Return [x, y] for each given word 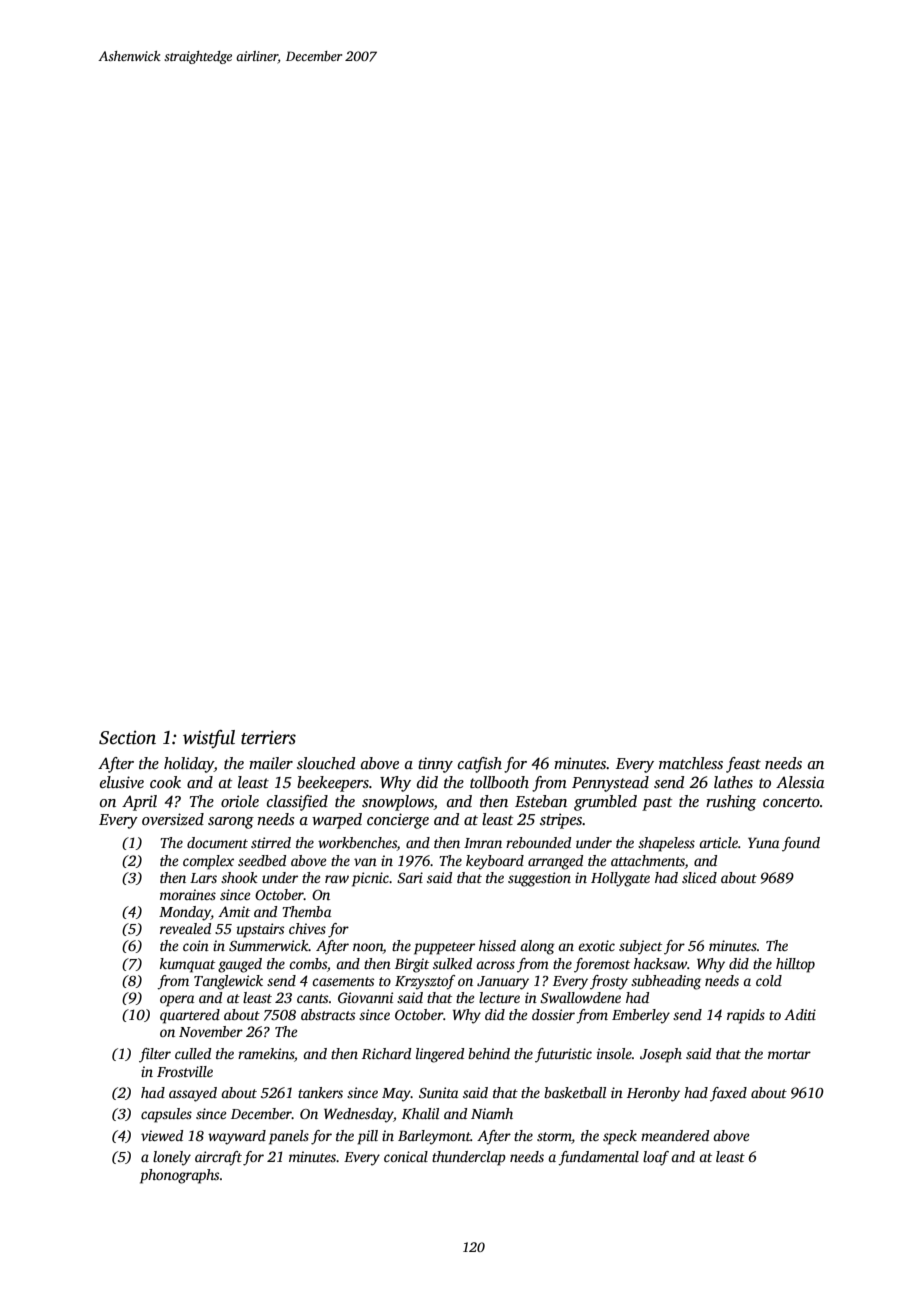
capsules [166, 1115]
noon [368, 948]
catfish [480, 765]
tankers [320, 1092]
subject [640, 947]
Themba [306, 911]
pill [367, 1137]
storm [554, 1138]
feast [743, 765]
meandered [675, 1135]
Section [127, 738]
